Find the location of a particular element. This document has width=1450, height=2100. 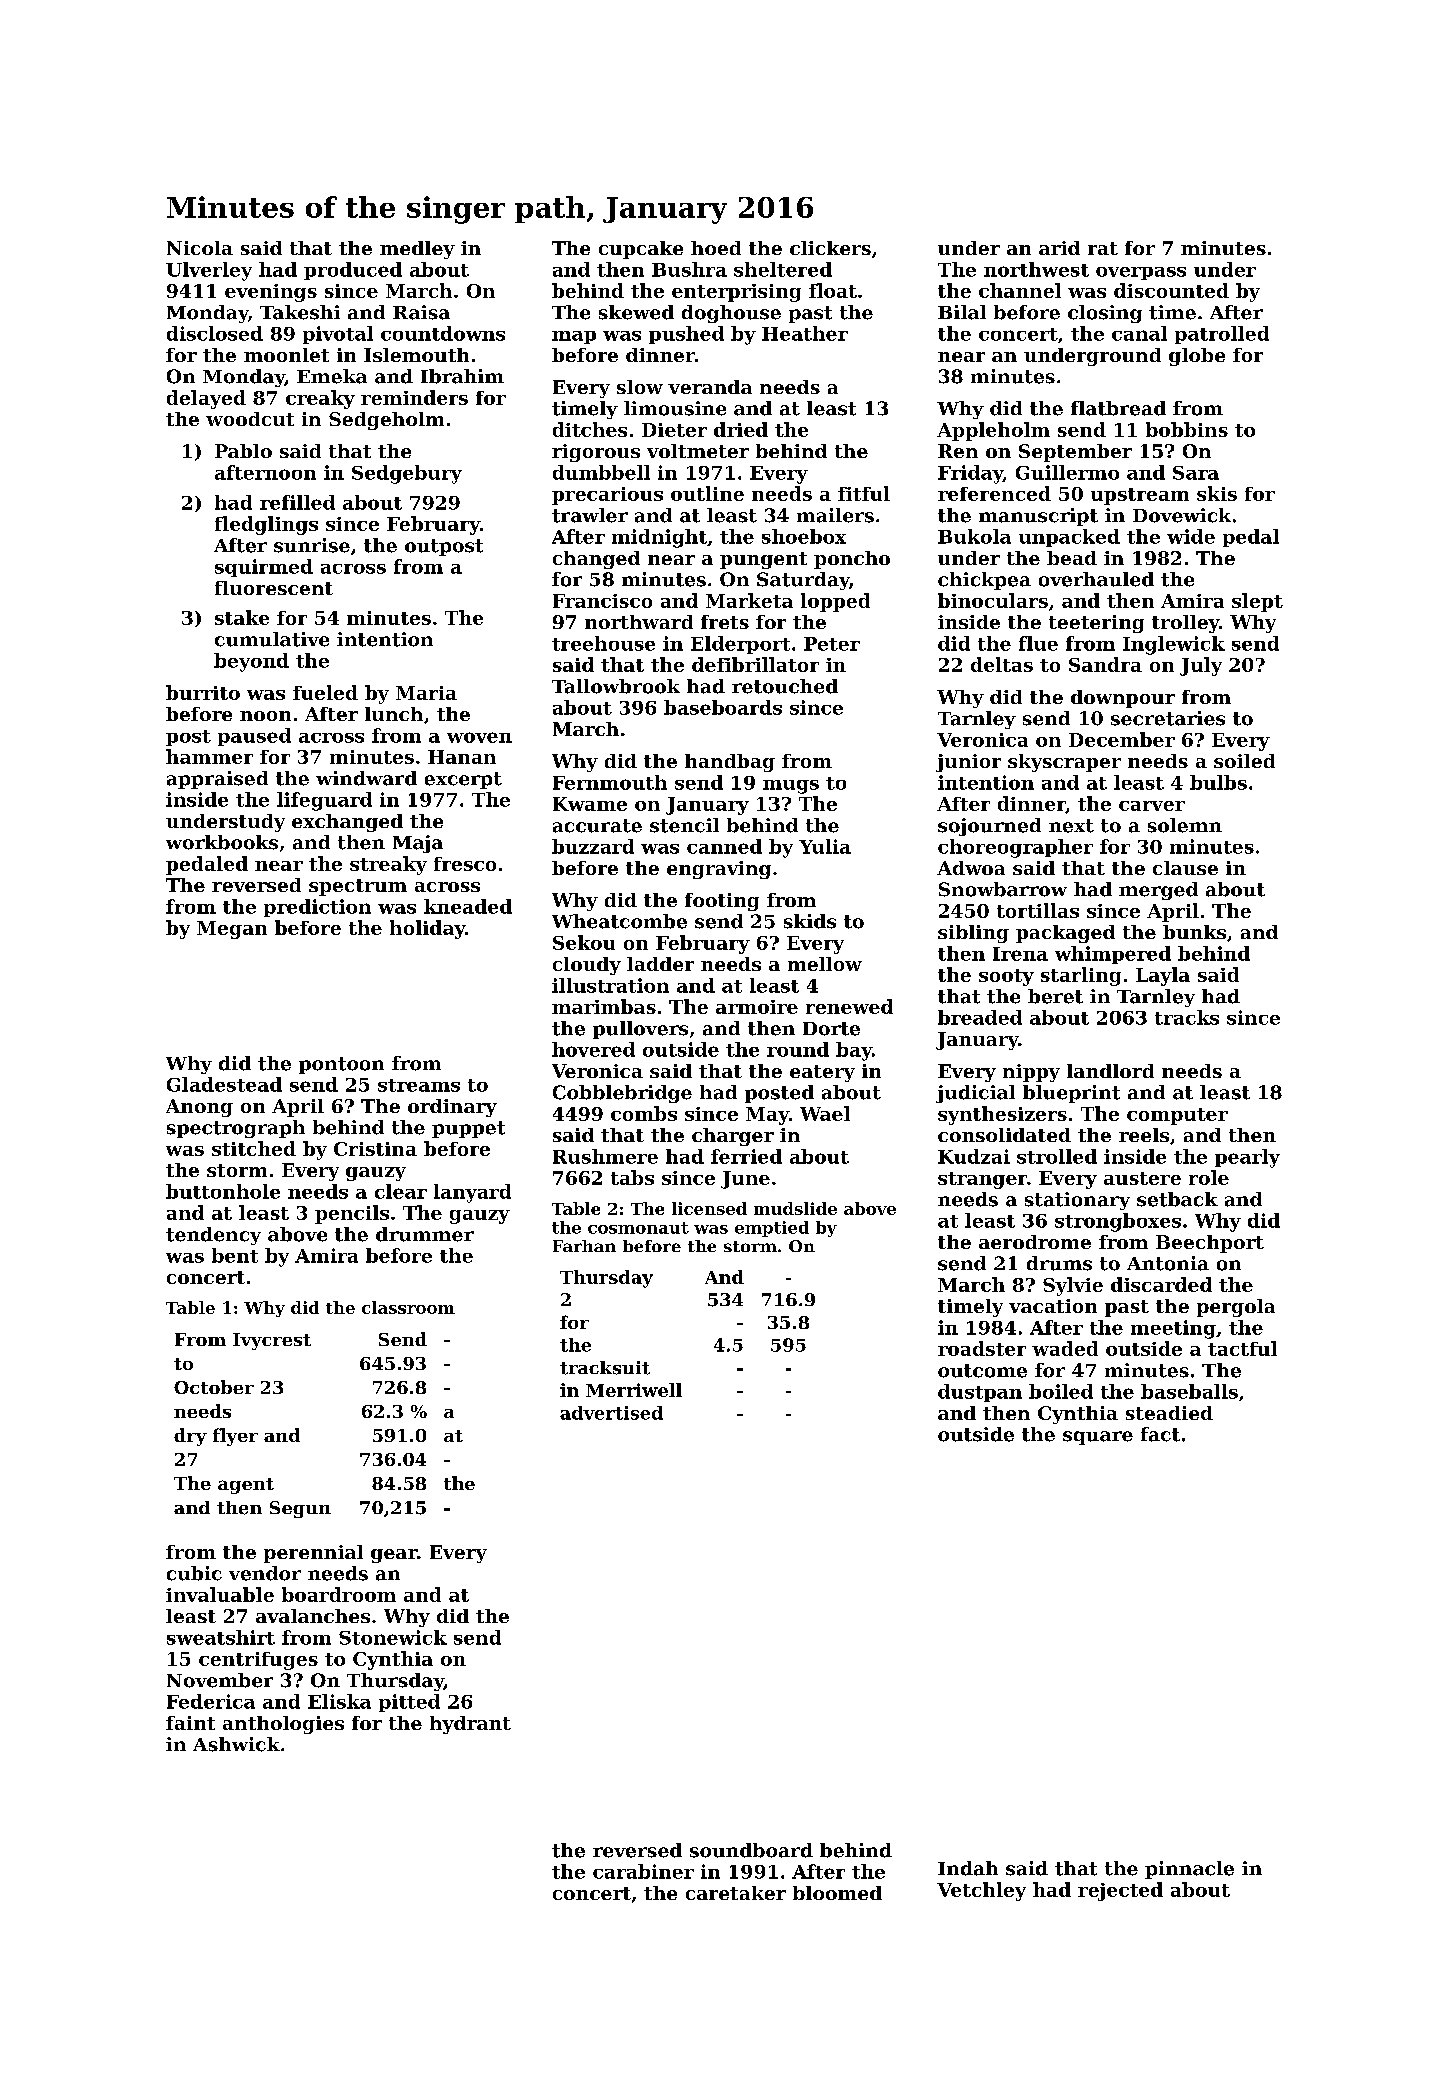

lifeguard is located at coordinates (324, 801).
